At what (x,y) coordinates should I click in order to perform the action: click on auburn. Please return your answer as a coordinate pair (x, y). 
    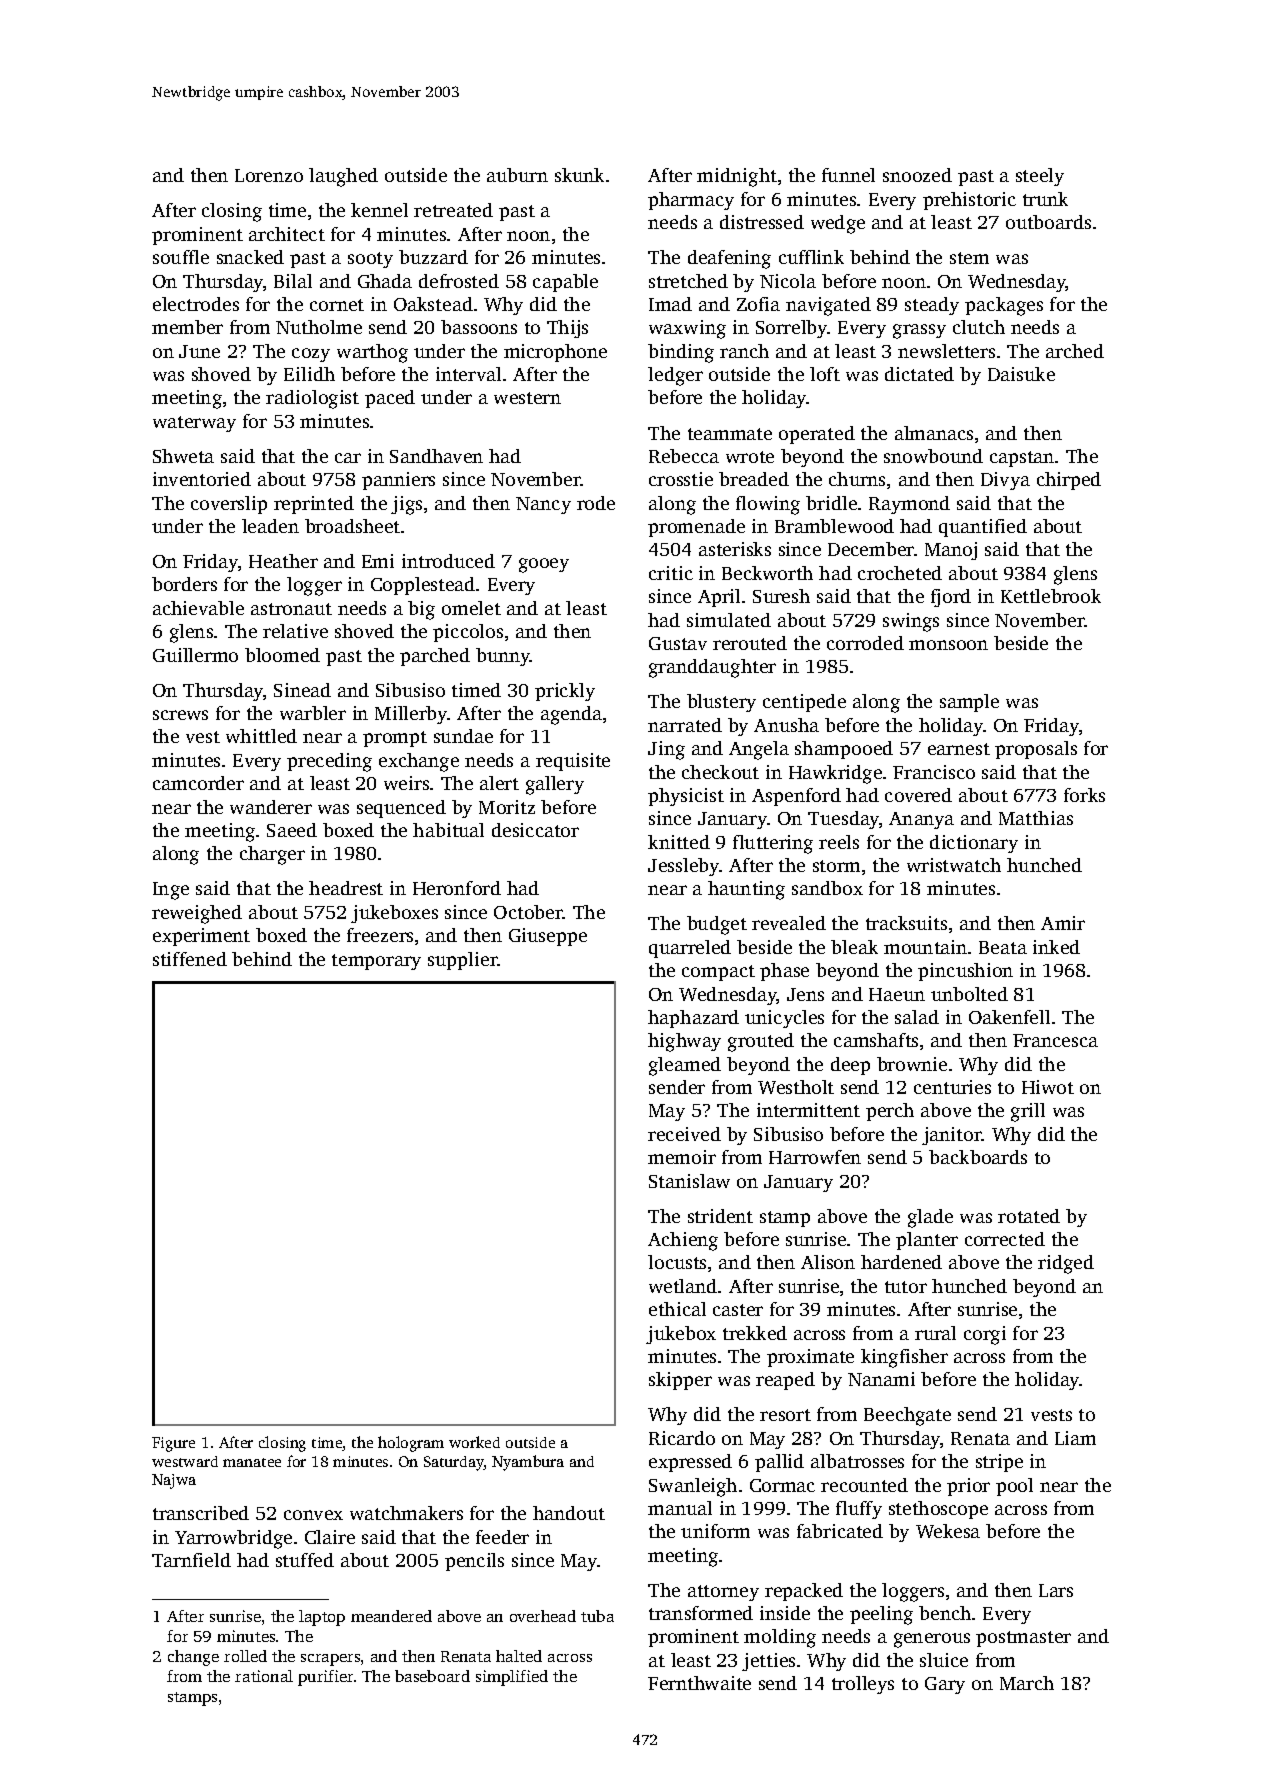
    Looking at the image, I should click on (517, 175).
